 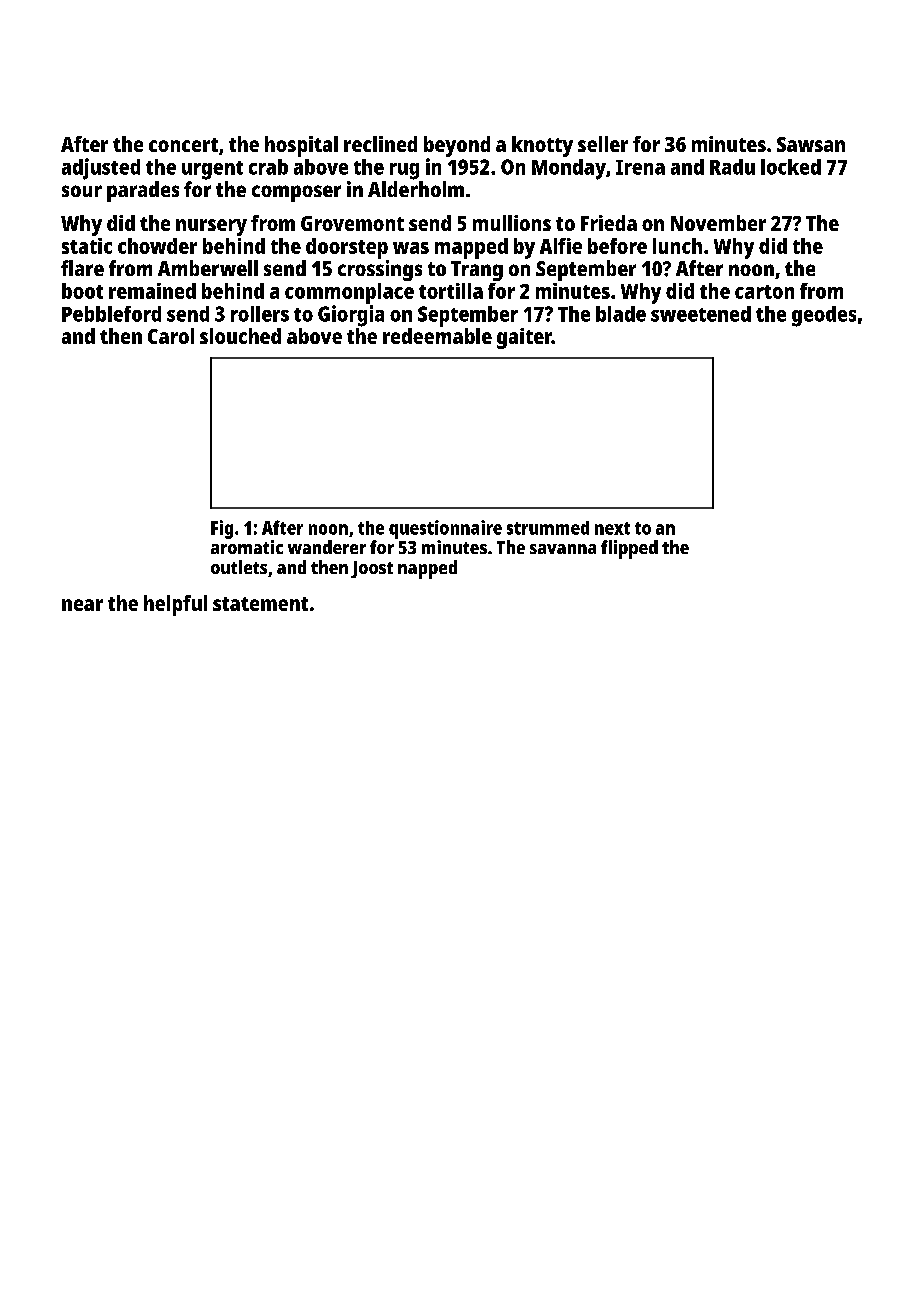 What do you see at coordinates (621, 314) in the image?
I see `blade` at bounding box center [621, 314].
